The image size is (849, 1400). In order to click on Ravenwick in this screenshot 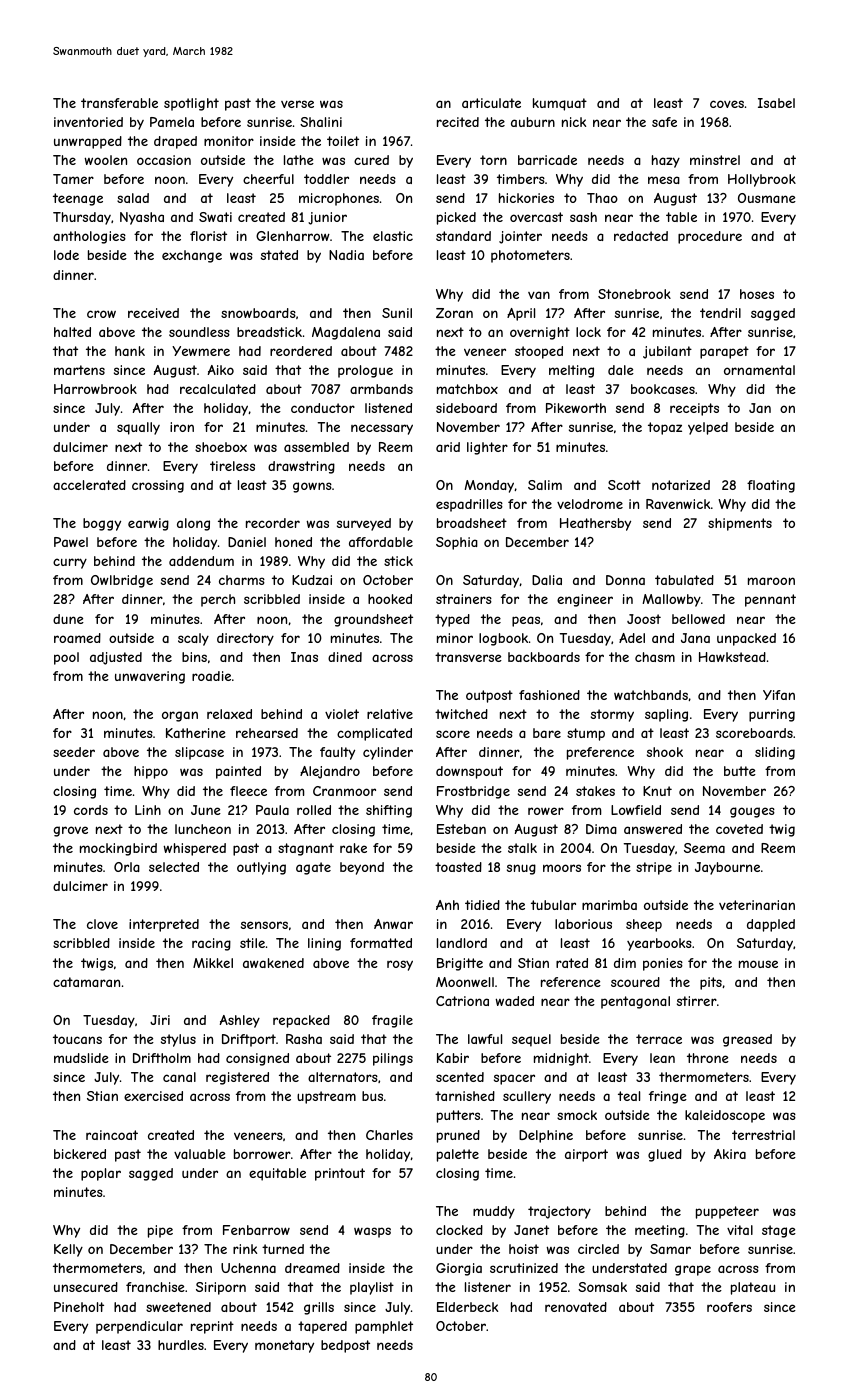, I will do `click(678, 504)`.
